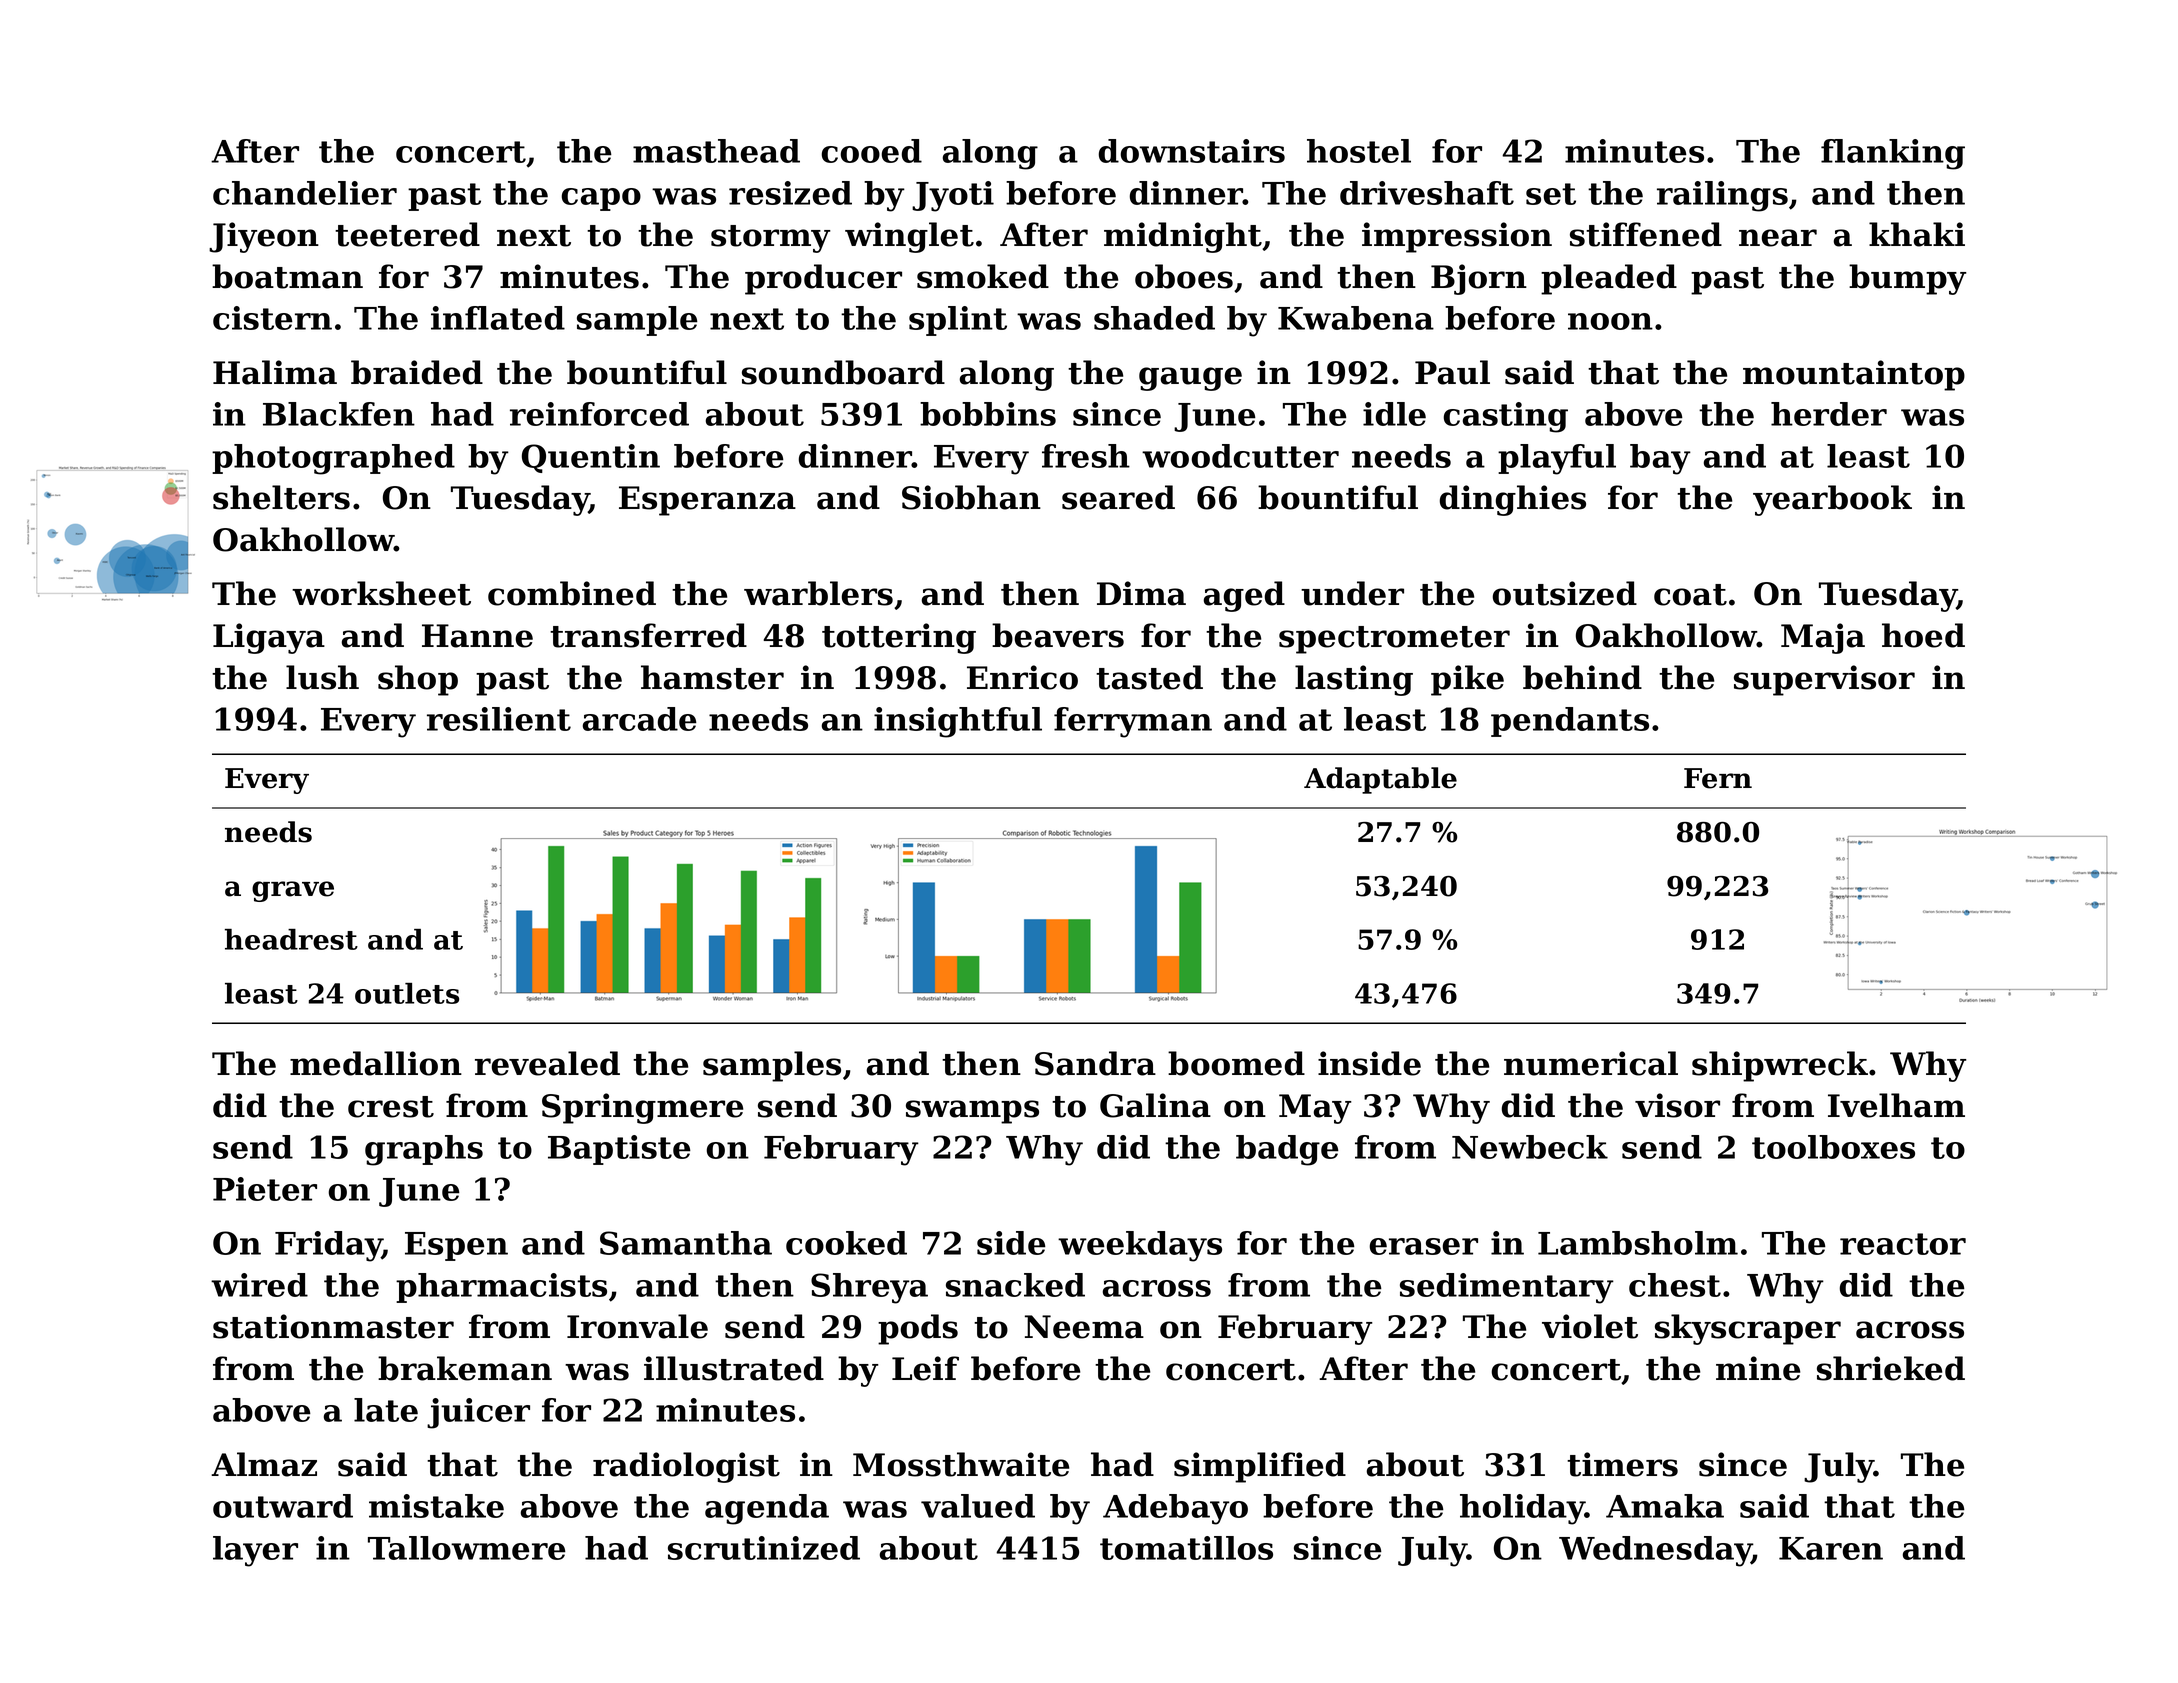  I want to click on Almaz, so click(264, 1464).
